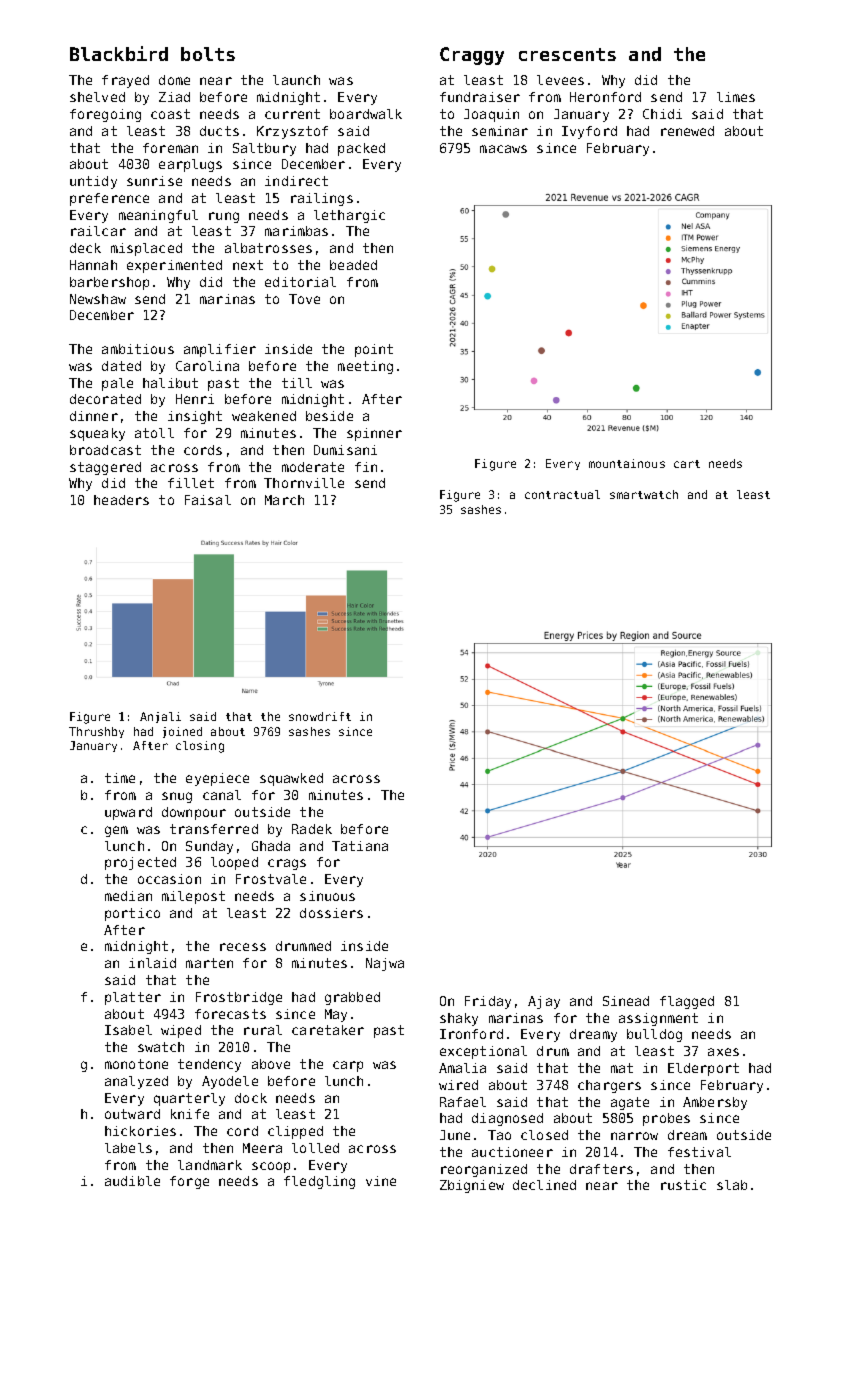 This document has height=1400, width=849. I want to click on marten, so click(209, 963).
